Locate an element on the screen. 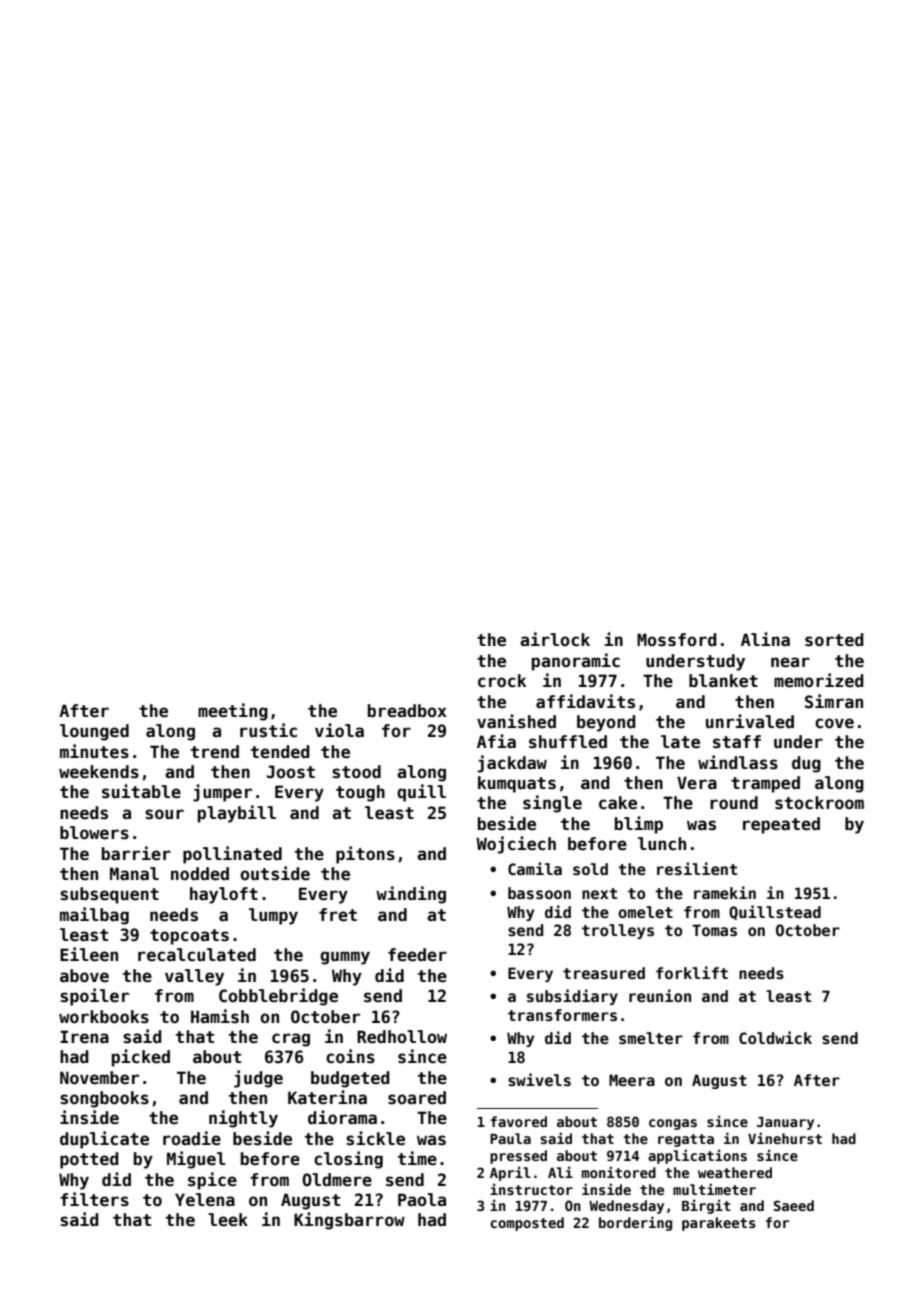  Vinehurst is located at coordinates (785, 1138).
